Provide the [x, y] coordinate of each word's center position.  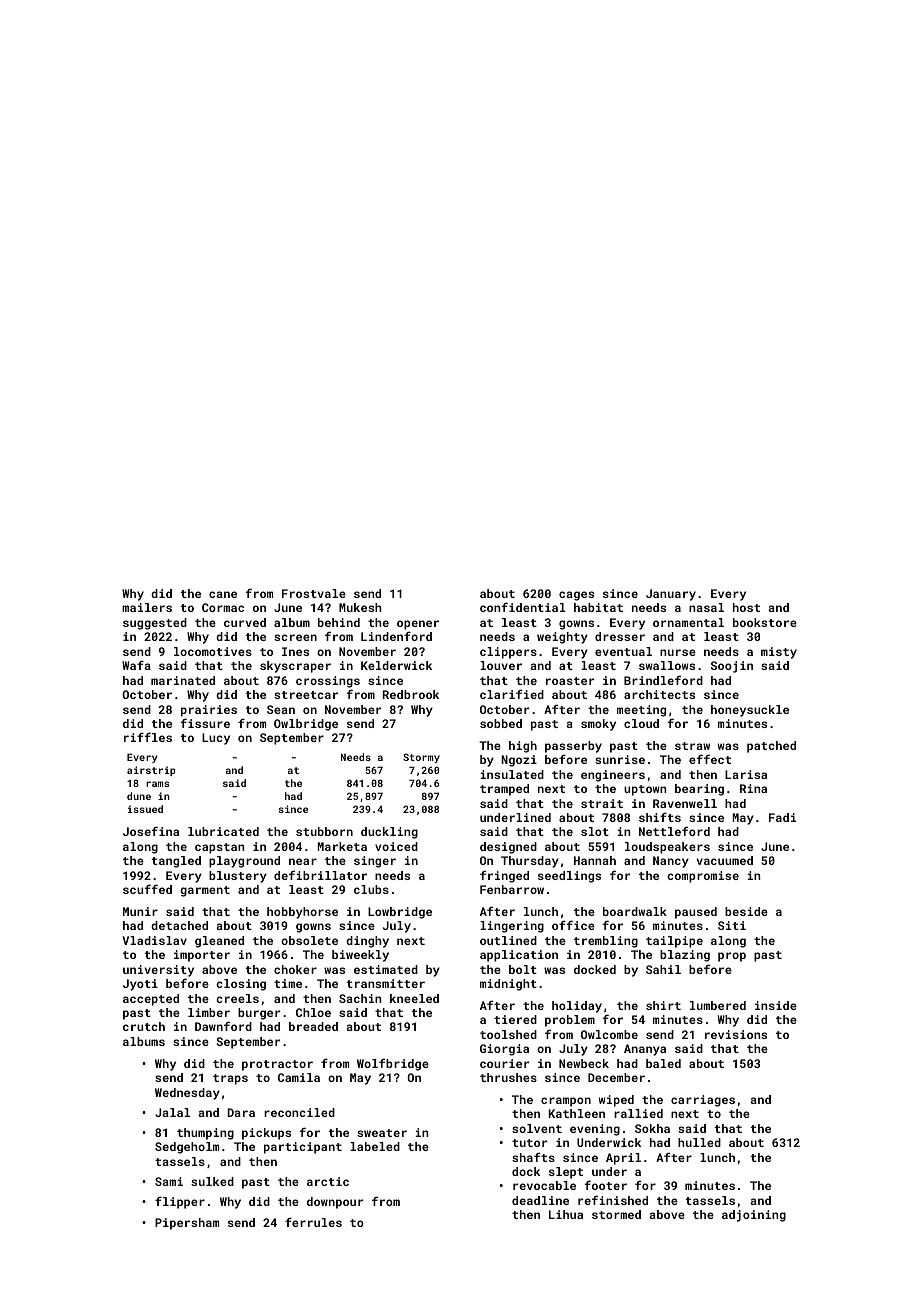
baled [663, 1063]
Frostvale [314, 593]
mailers [147, 607]
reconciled [299, 1112]
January [671, 595]
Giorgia [504, 1050]
